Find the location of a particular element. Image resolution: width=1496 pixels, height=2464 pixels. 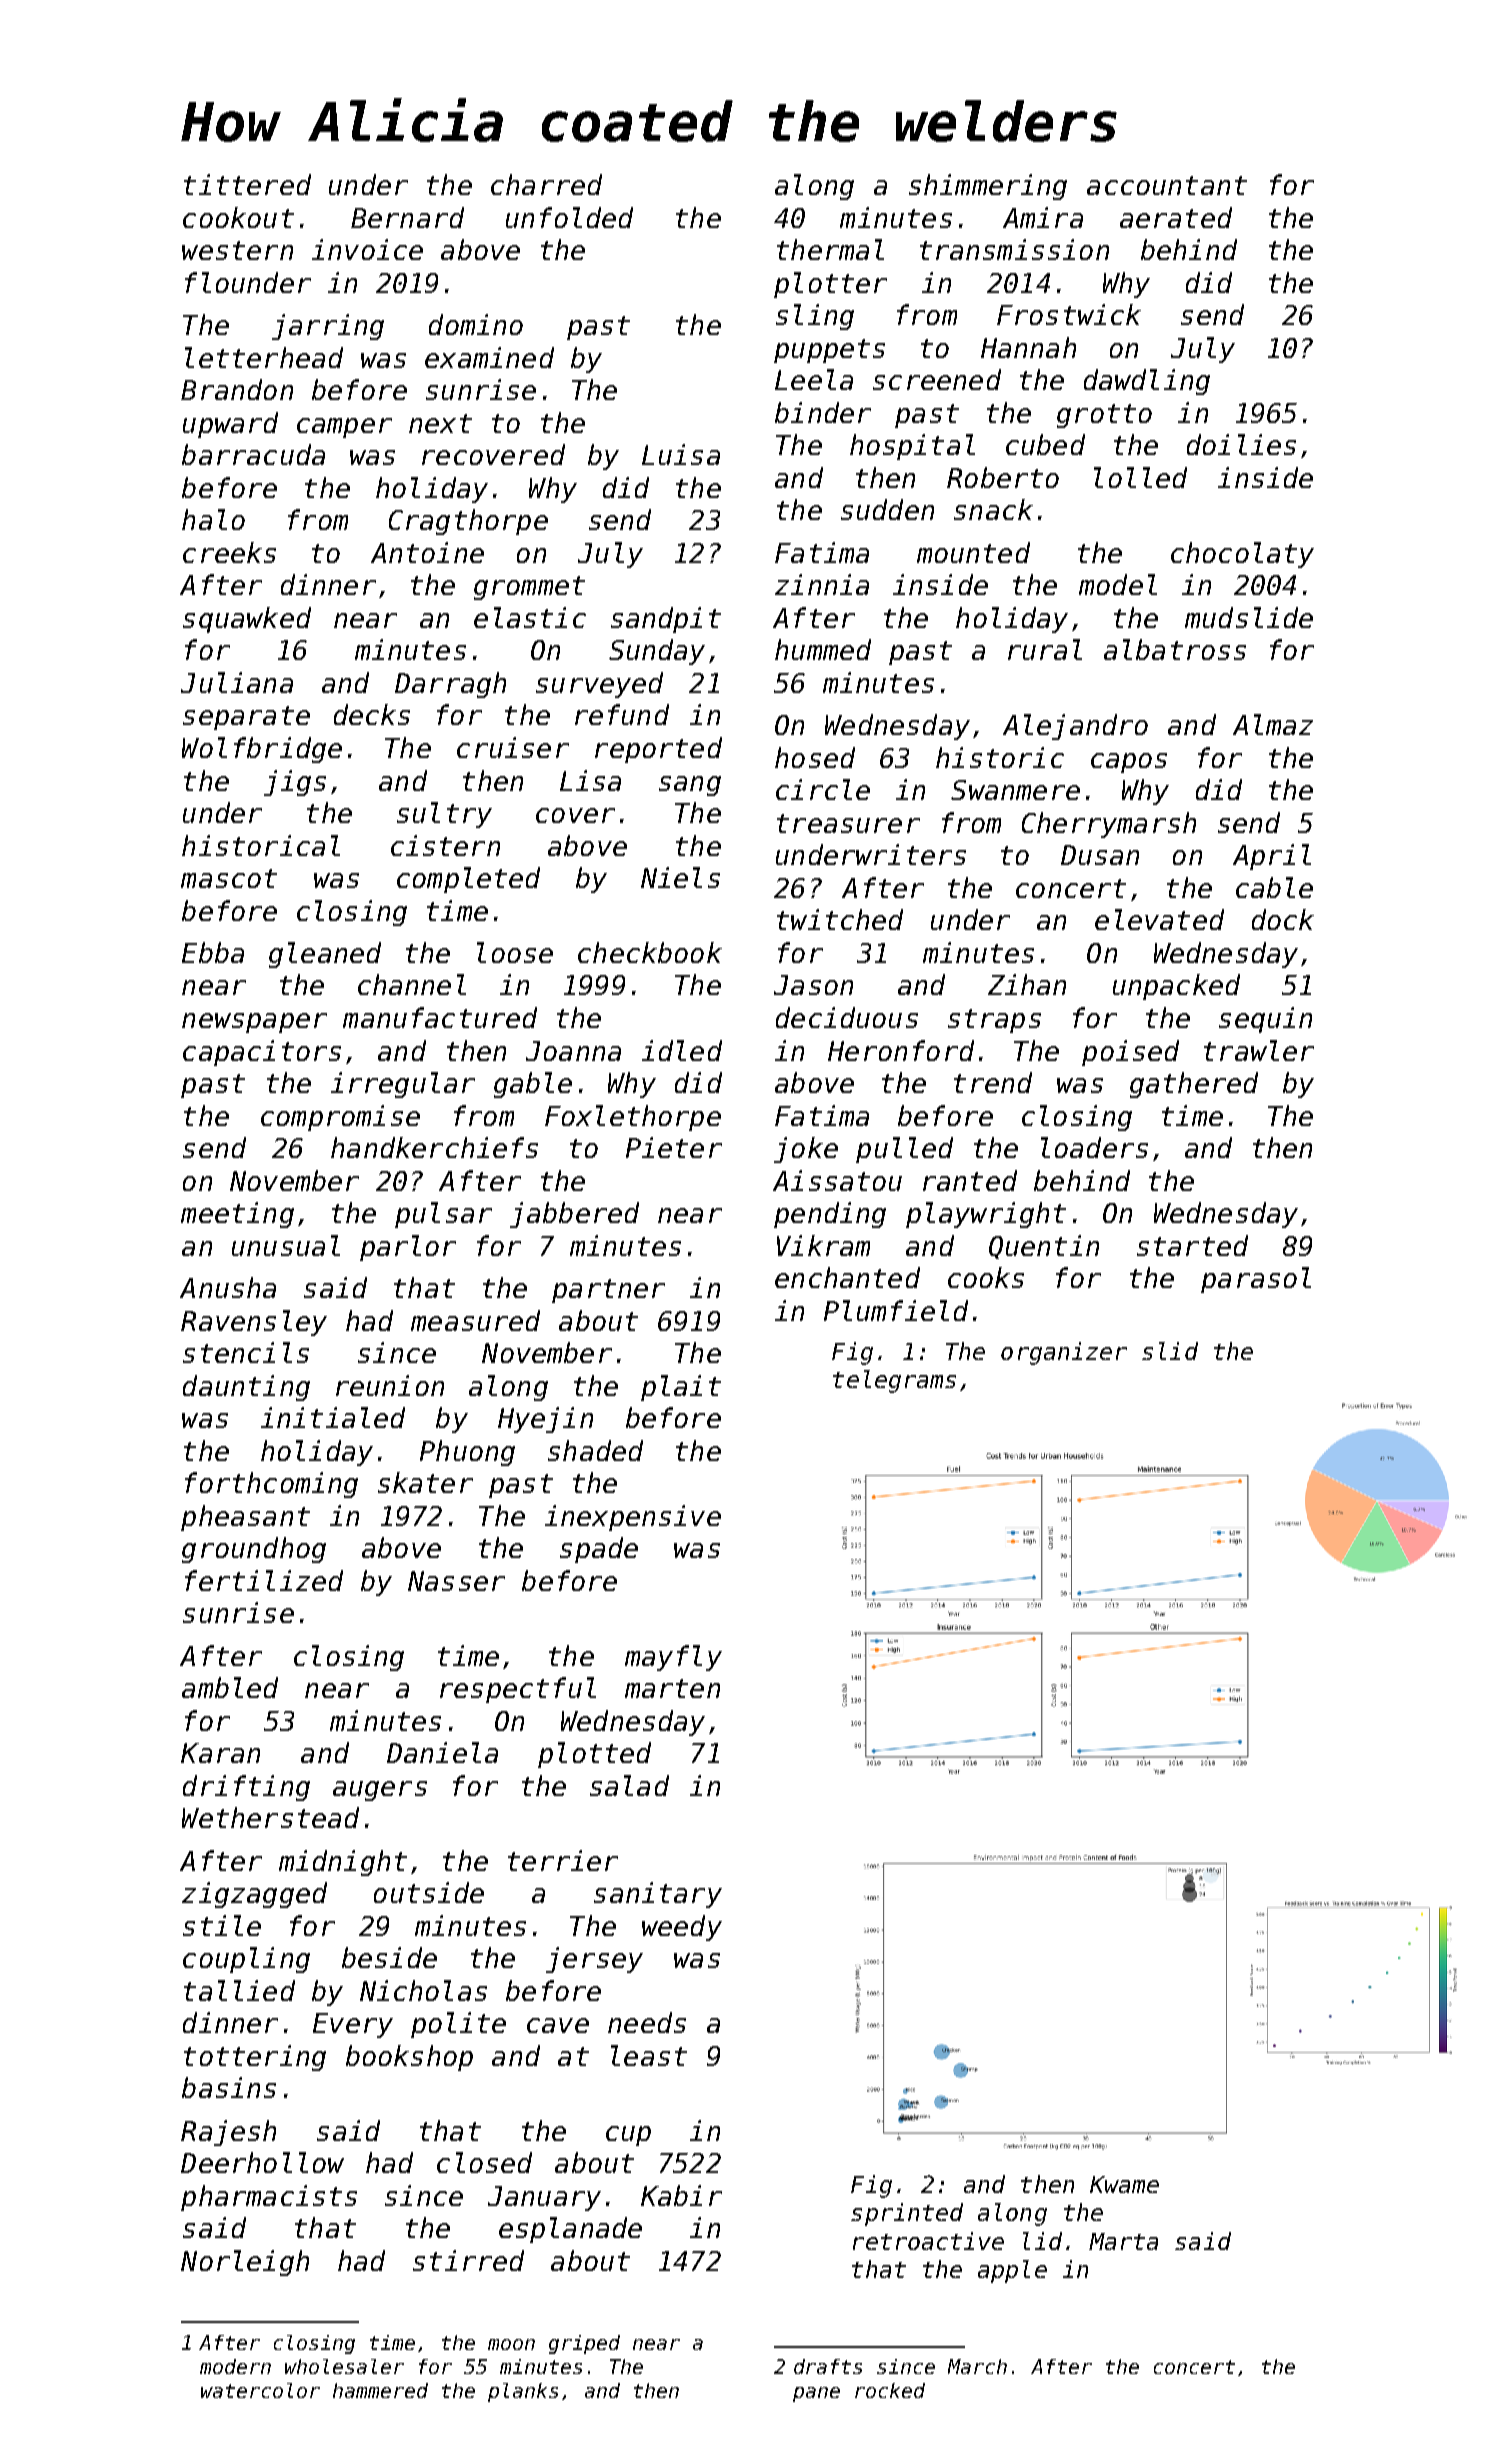

Marta is located at coordinates (1123, 2241).
